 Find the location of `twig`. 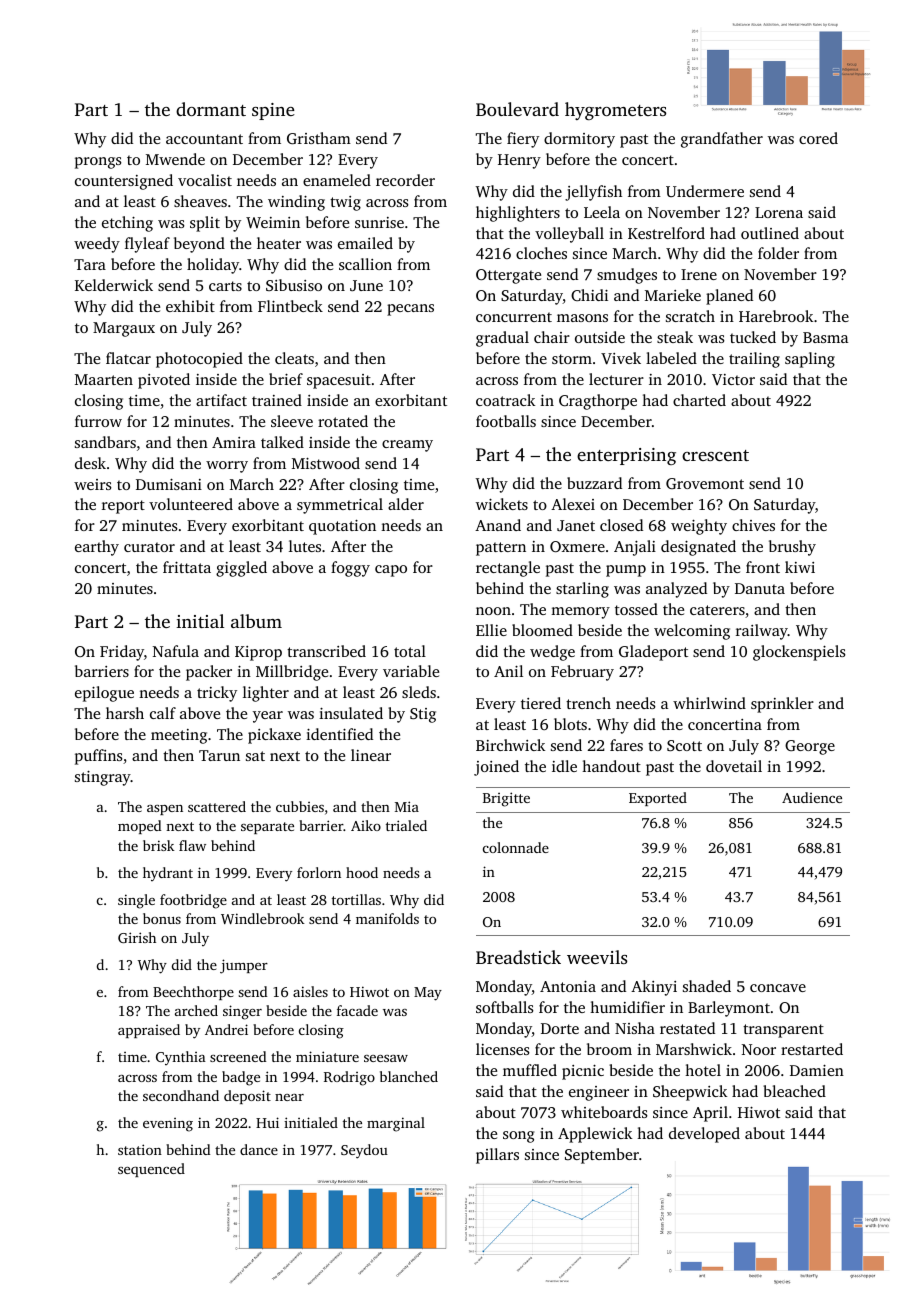

twig is located at coordinates (345, 203).
